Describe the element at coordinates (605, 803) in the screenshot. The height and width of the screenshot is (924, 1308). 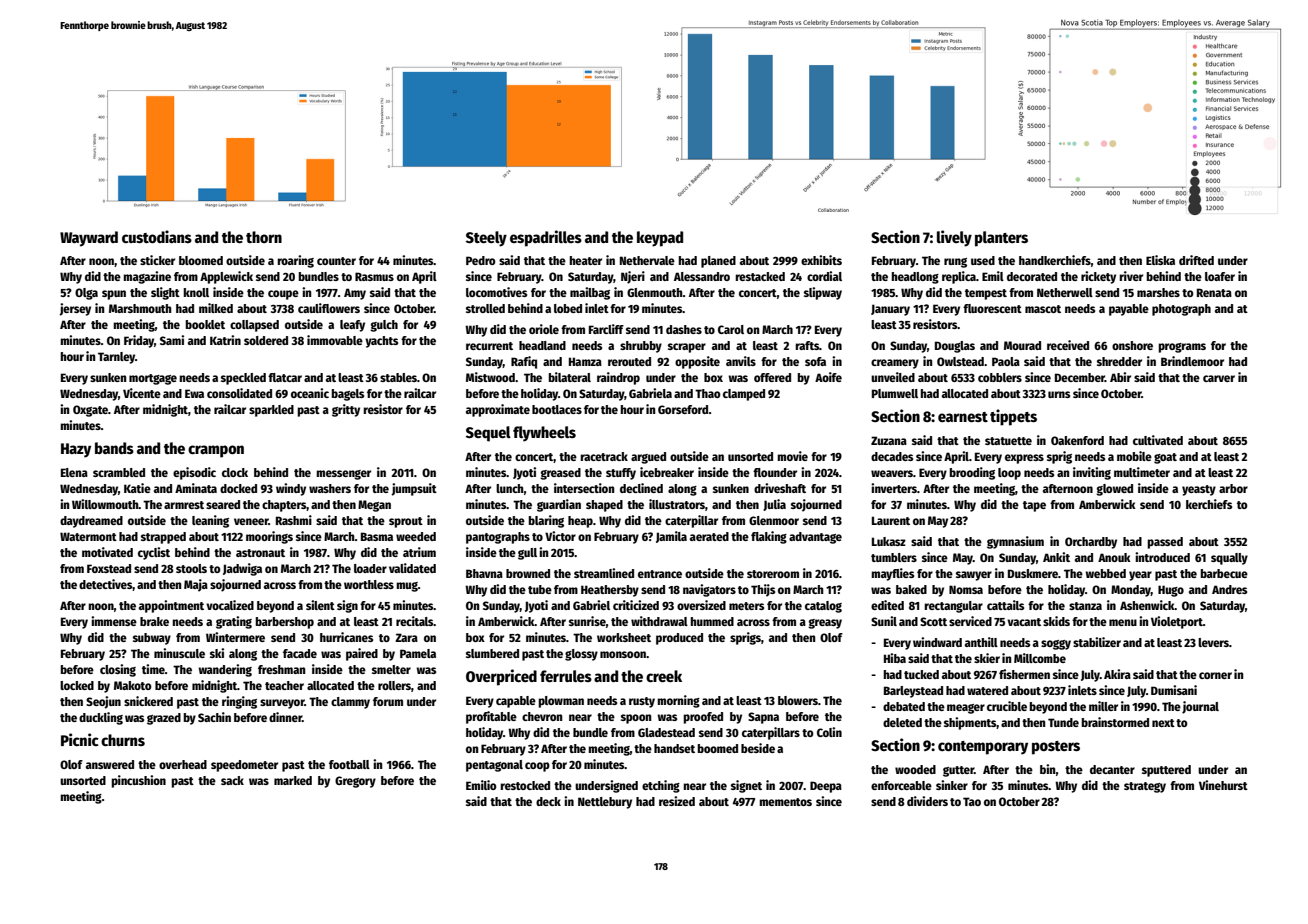
I see `Nettlebury` at that location.
